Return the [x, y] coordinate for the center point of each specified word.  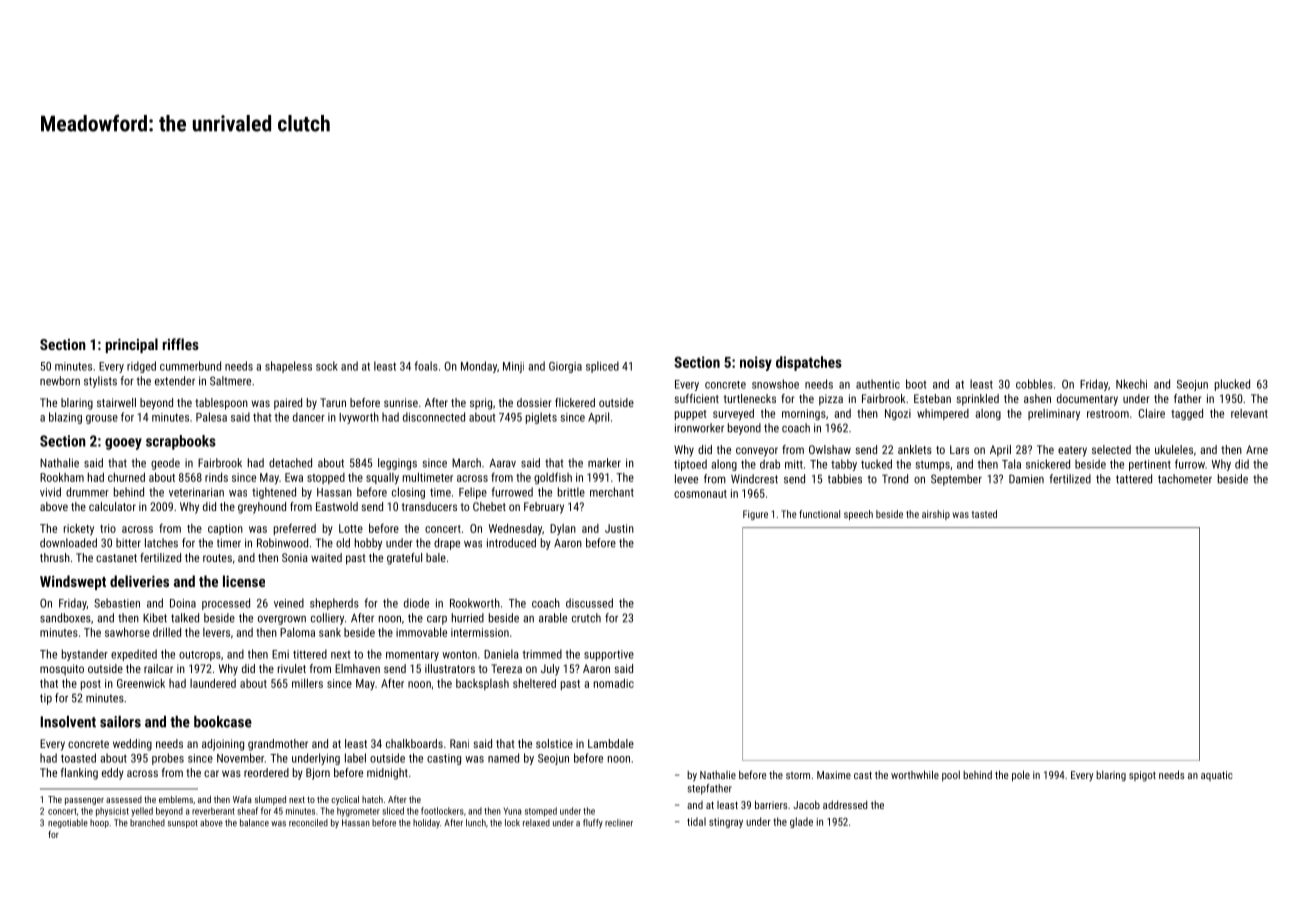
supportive [609, 655]
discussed [589, 603]
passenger [84, 801]
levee [686, 479]
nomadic [614, 683]
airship [936, 515]
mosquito [62, 670]
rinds [216, 477]
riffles [181, 344]
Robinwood [282, 543]
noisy [756, 363]
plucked [1232, 385]
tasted [984, 514]
